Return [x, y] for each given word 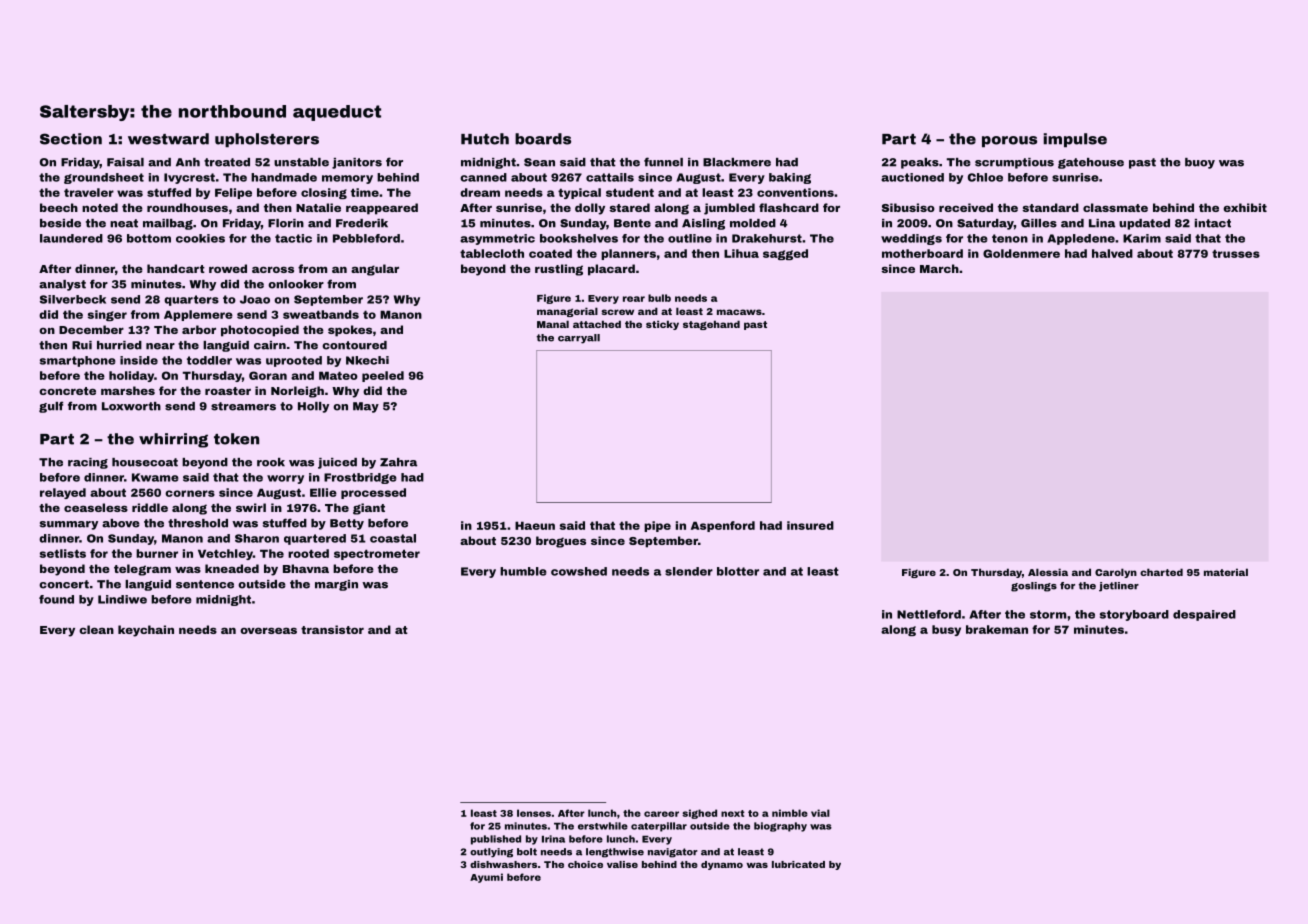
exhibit [1245, 207]
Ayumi [486, 878]
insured [810, 525]
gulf [51, 407]
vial [820, 813]
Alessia [1048, 572]
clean [96, 629]
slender [689, 571]
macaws [739, 312]
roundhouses [187, 207]
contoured [354, 345]
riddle [150, 507]
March [939, 268]
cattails [610, 177]
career [661, 814]
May [366, 407]
